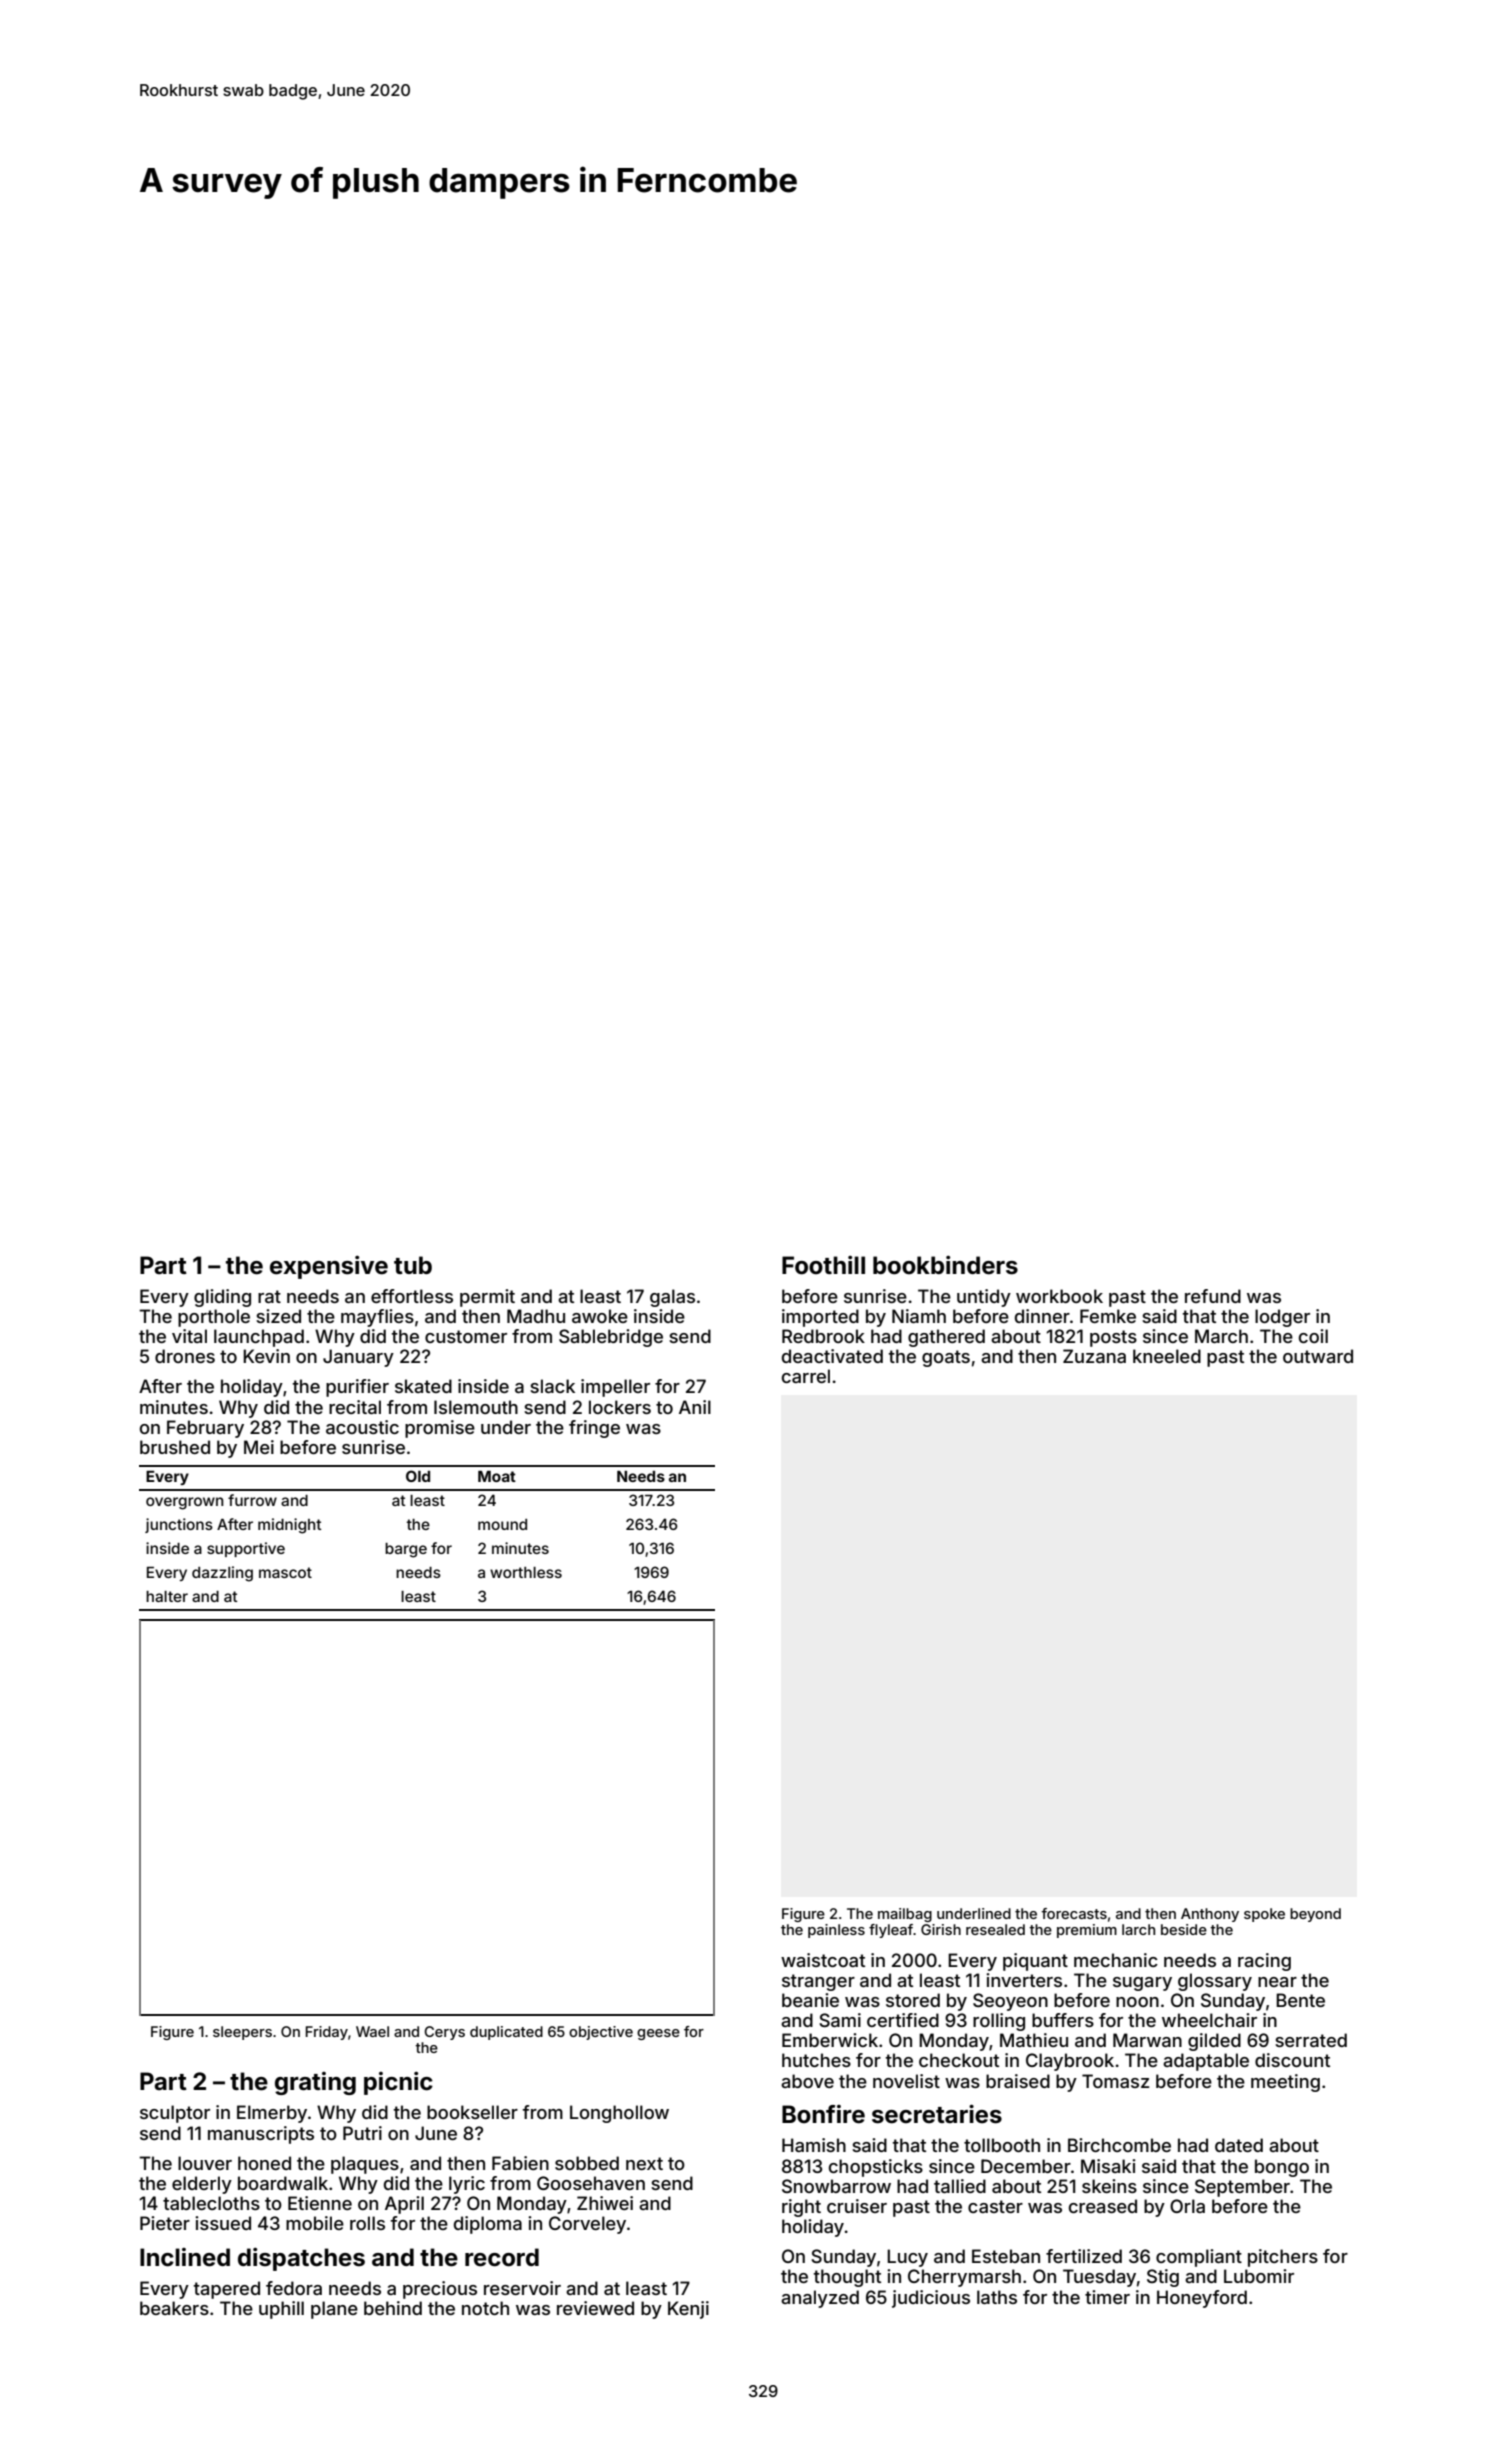  What do you see at coordinates (672, 1298) in the image?
I see `galas` at bounding box center [672, 1298].
